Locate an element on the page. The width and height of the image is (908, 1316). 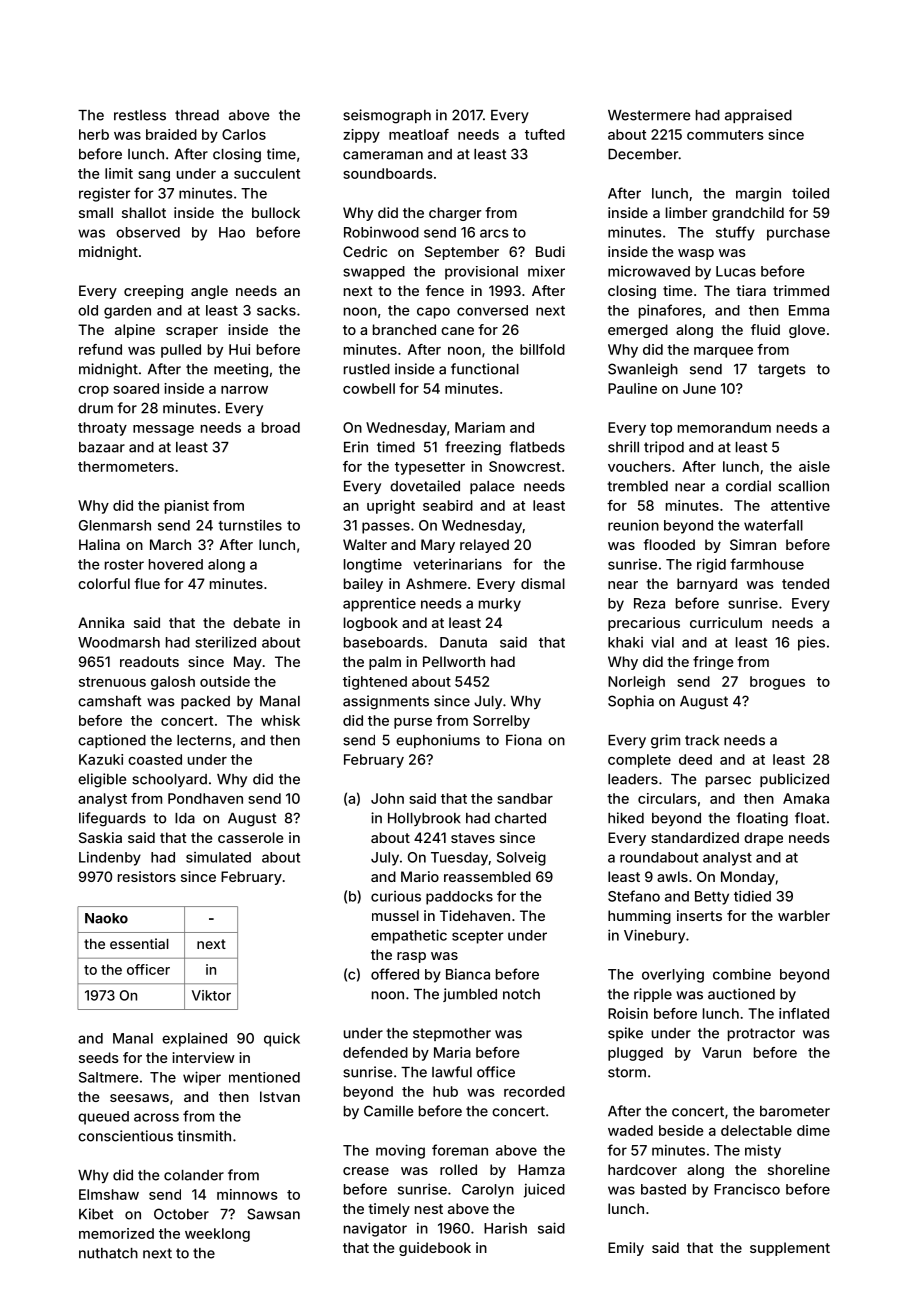
marquee is located at coordinates (723, 352).
